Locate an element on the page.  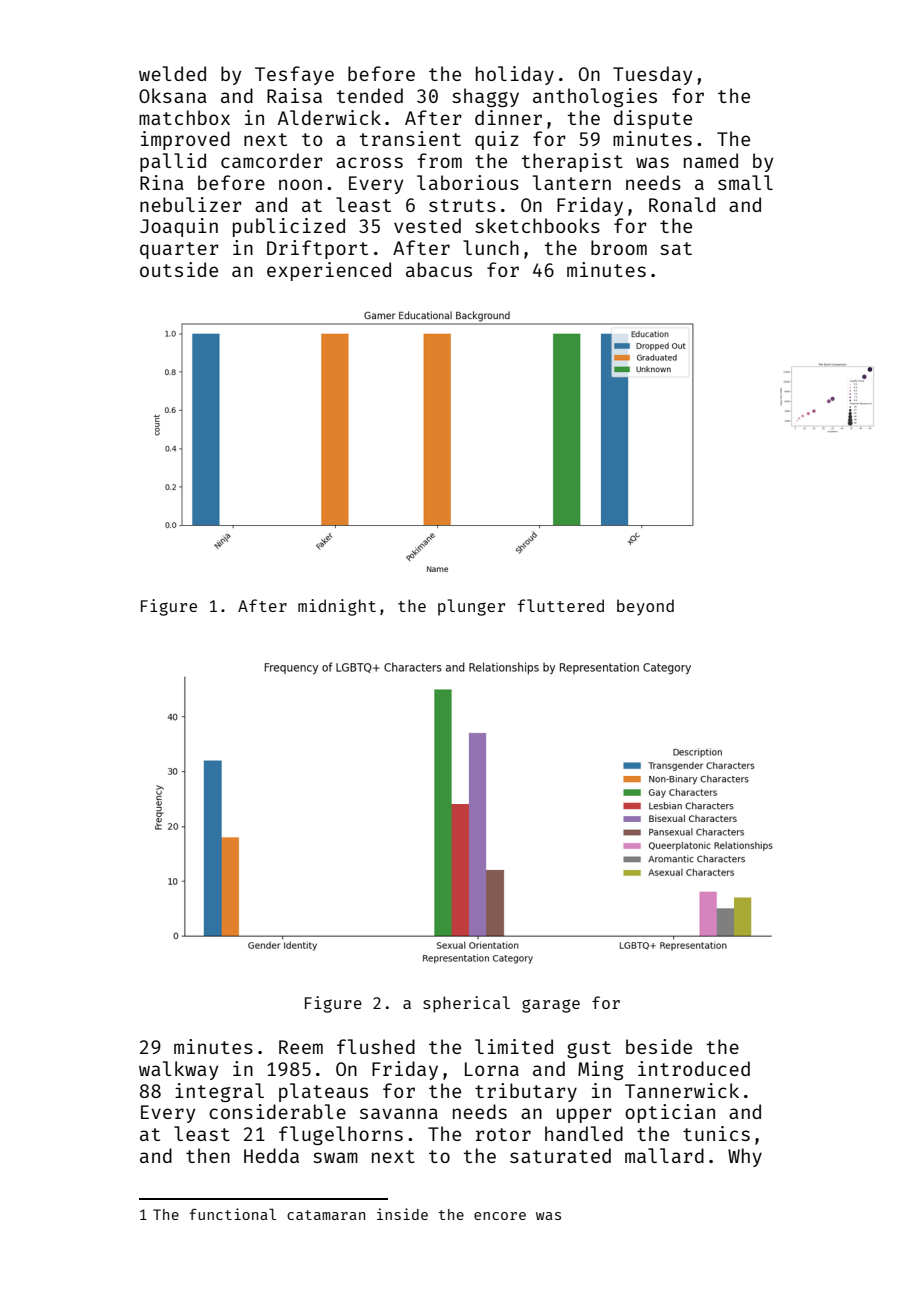
garage is located at coordinates (551, 1006).
